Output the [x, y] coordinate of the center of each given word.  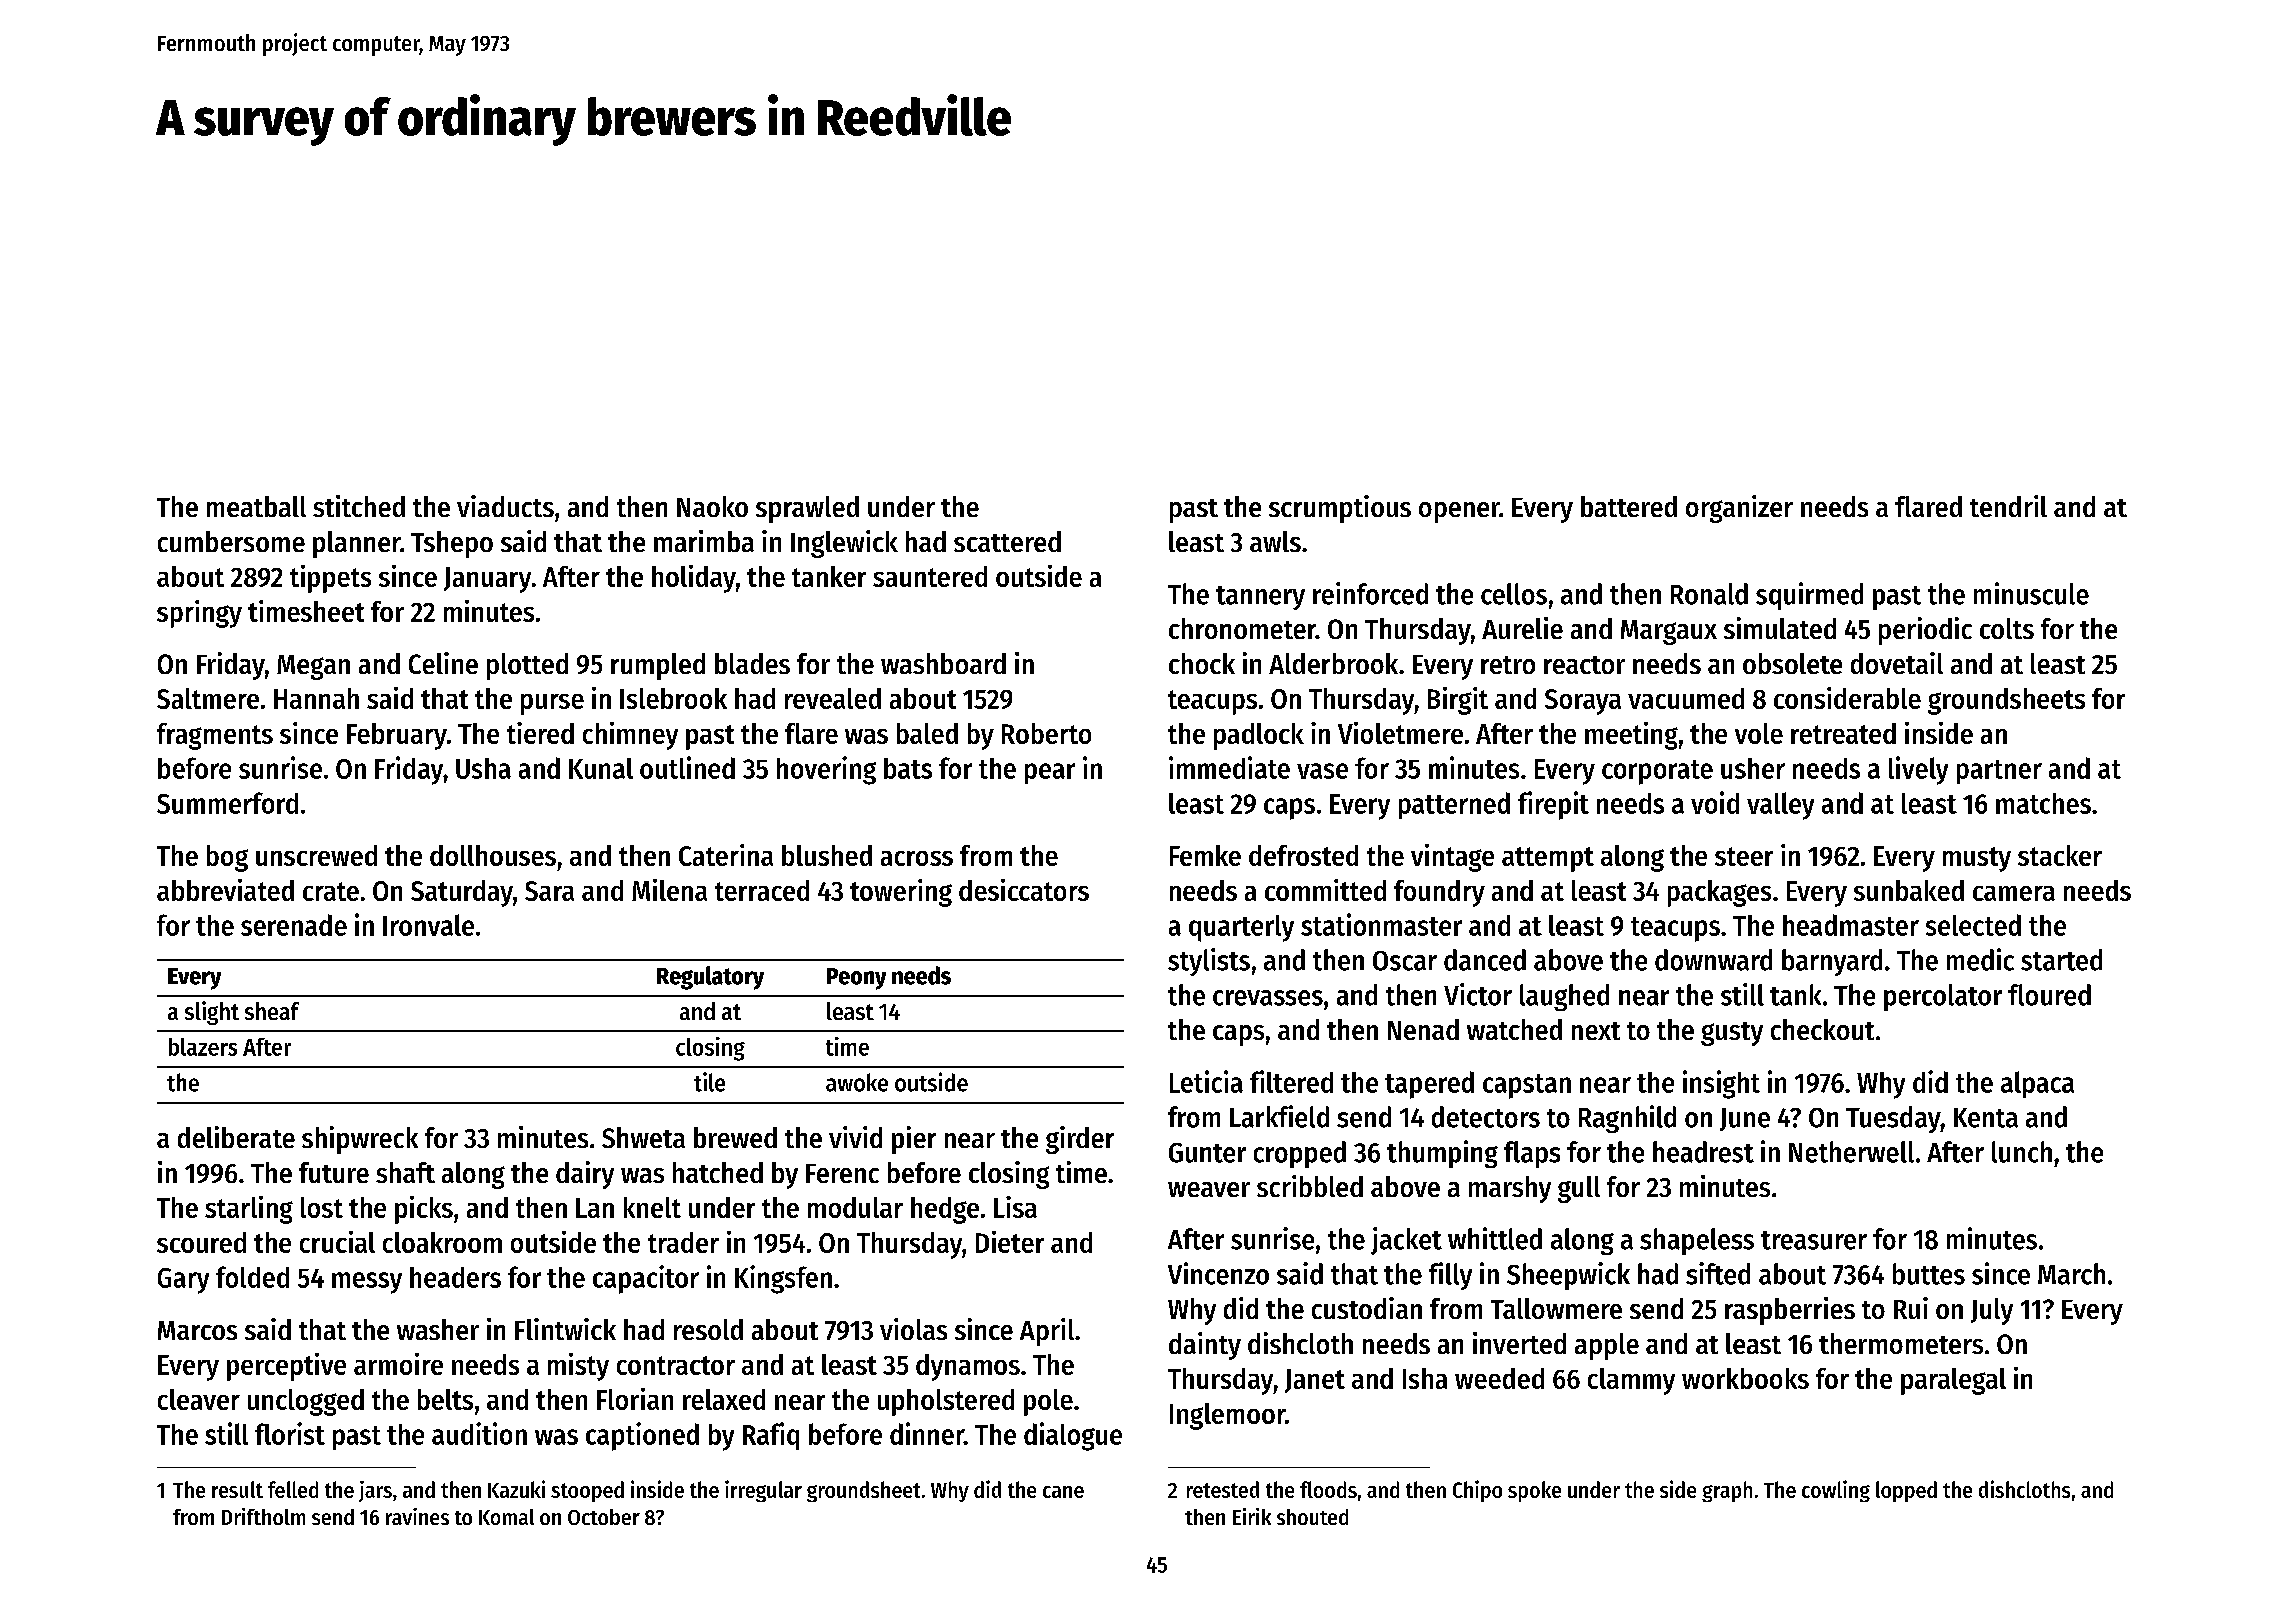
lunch [2022, 1152]
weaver [1209, 1189]
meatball [256, 506]
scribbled [1310, 1186]
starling [249, 1210]
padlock [1259, 736]
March [2071, 1274]
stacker [2060, 855]
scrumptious [1340, 509]
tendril [2008, 506]
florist [290, 1433]
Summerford [227, 803]
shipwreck [360, 1140]
